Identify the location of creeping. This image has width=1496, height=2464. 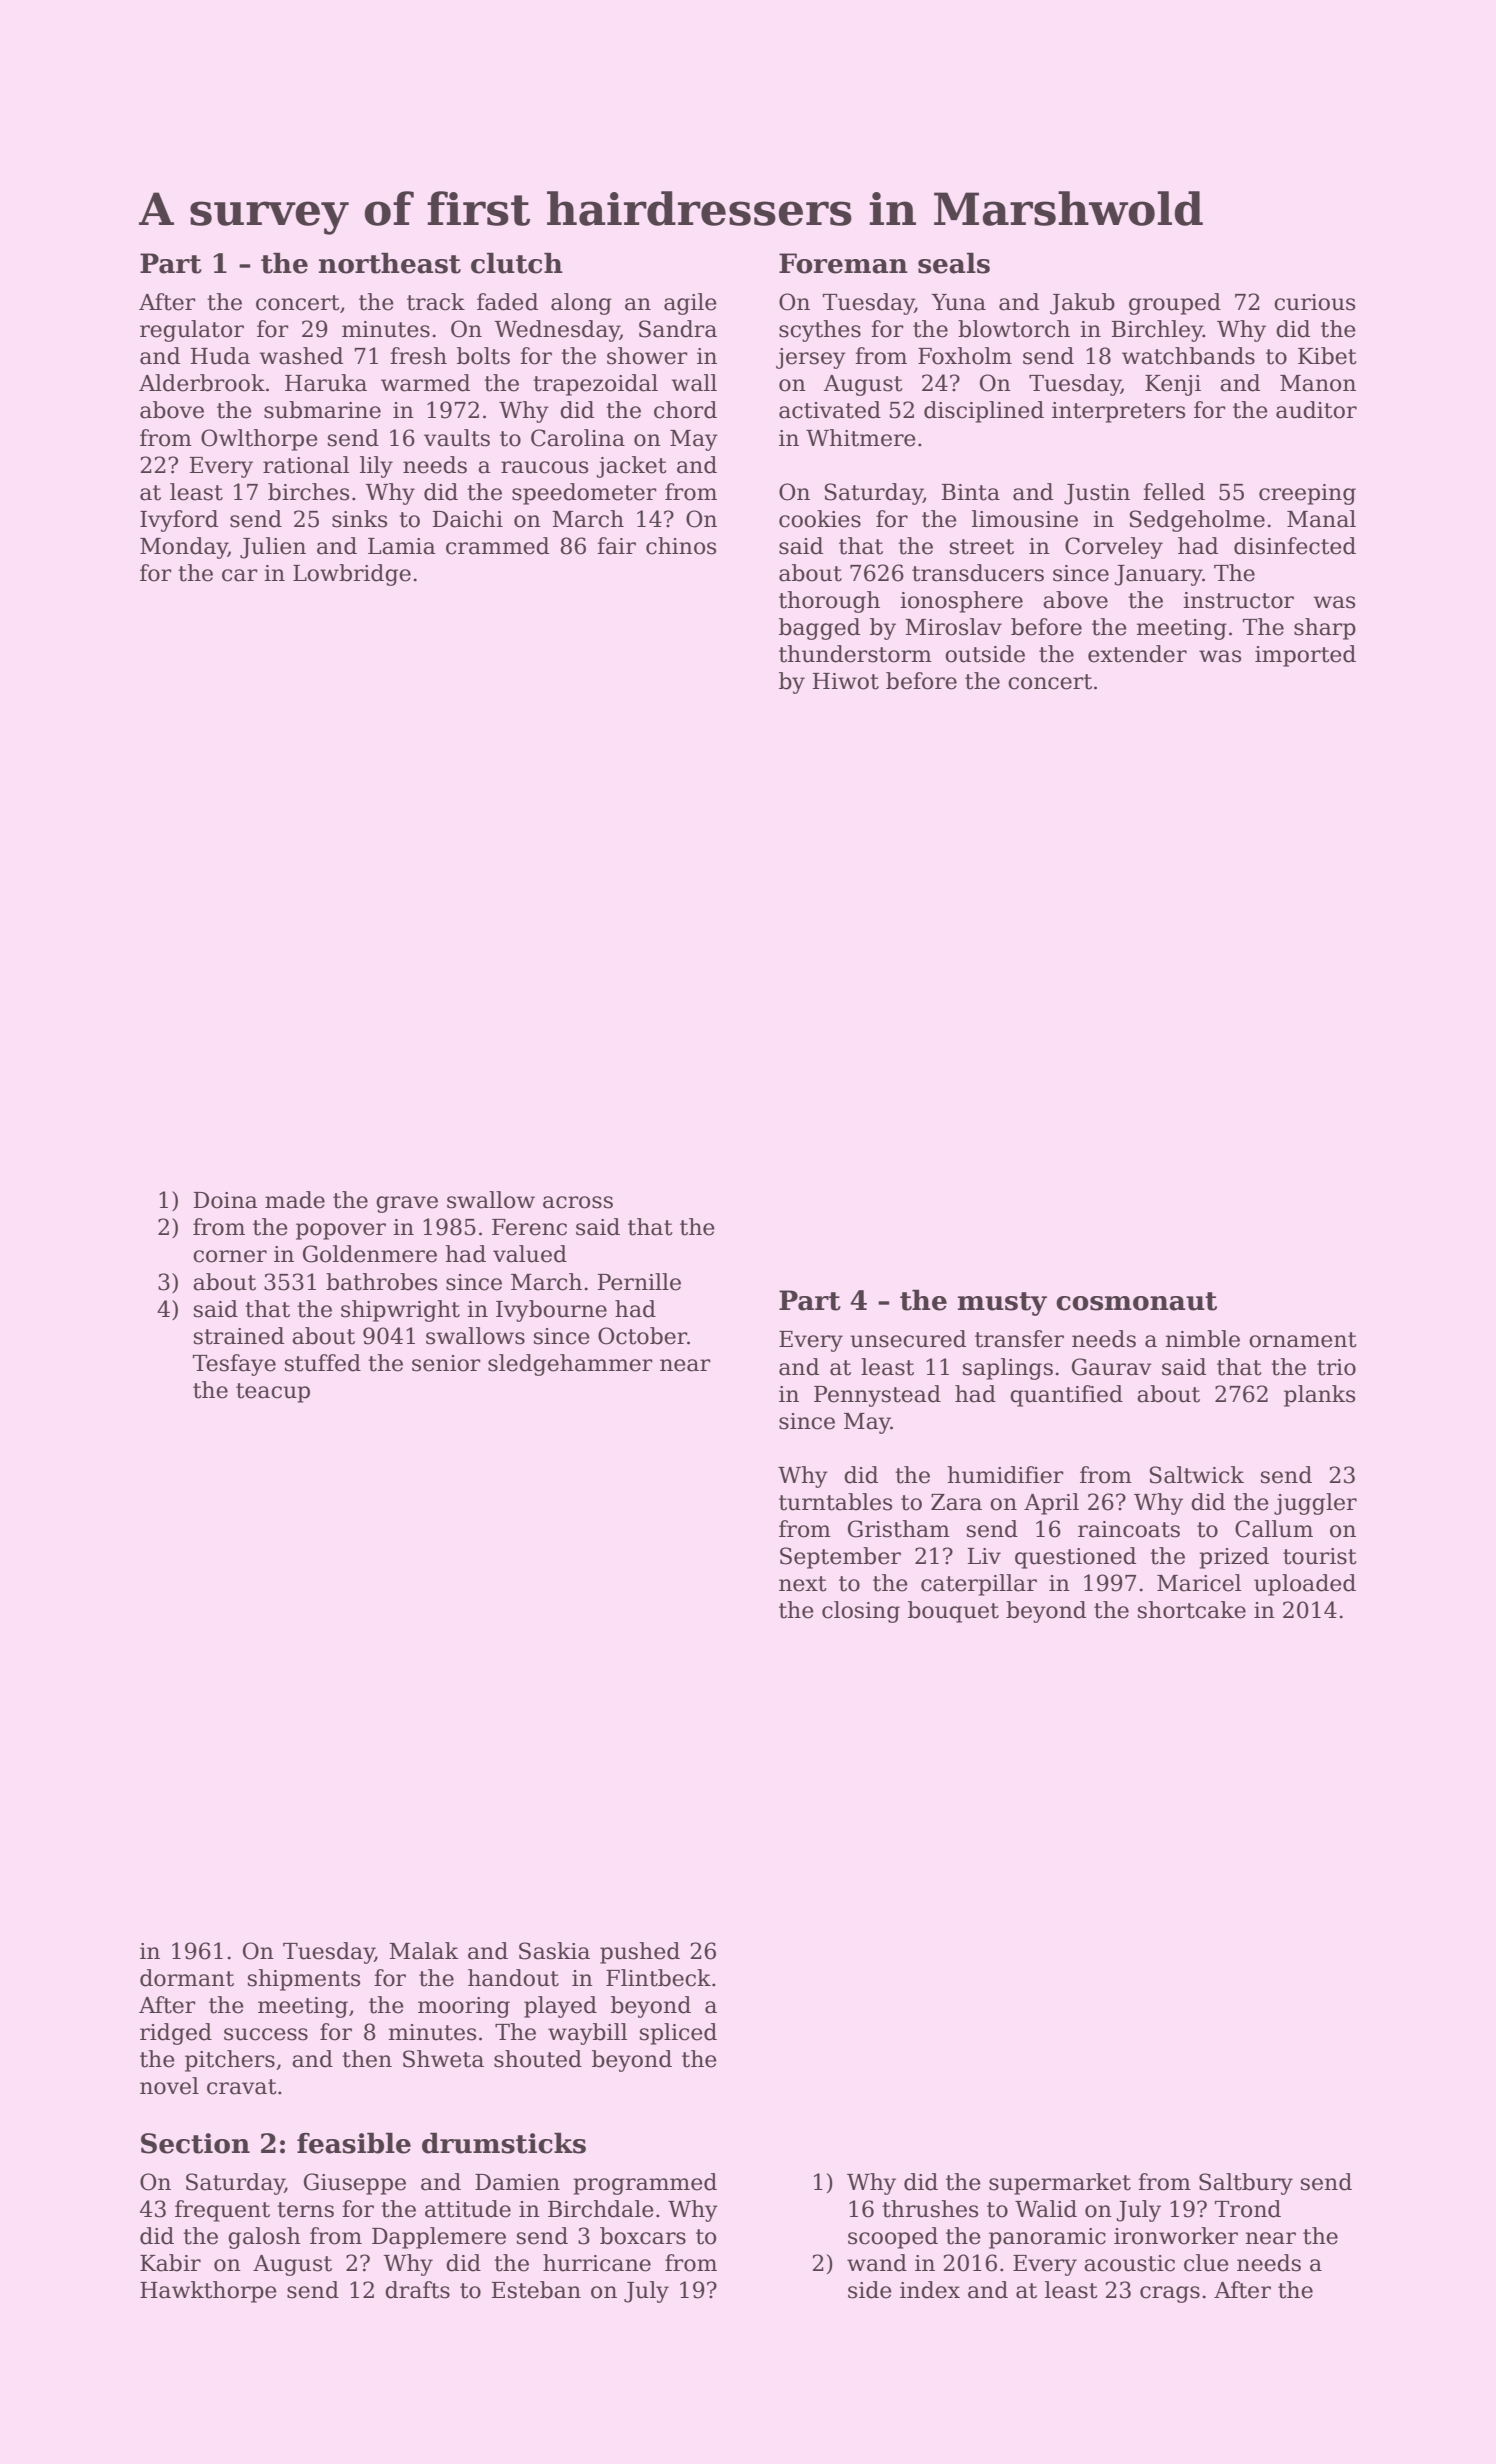
(1307, 494).
